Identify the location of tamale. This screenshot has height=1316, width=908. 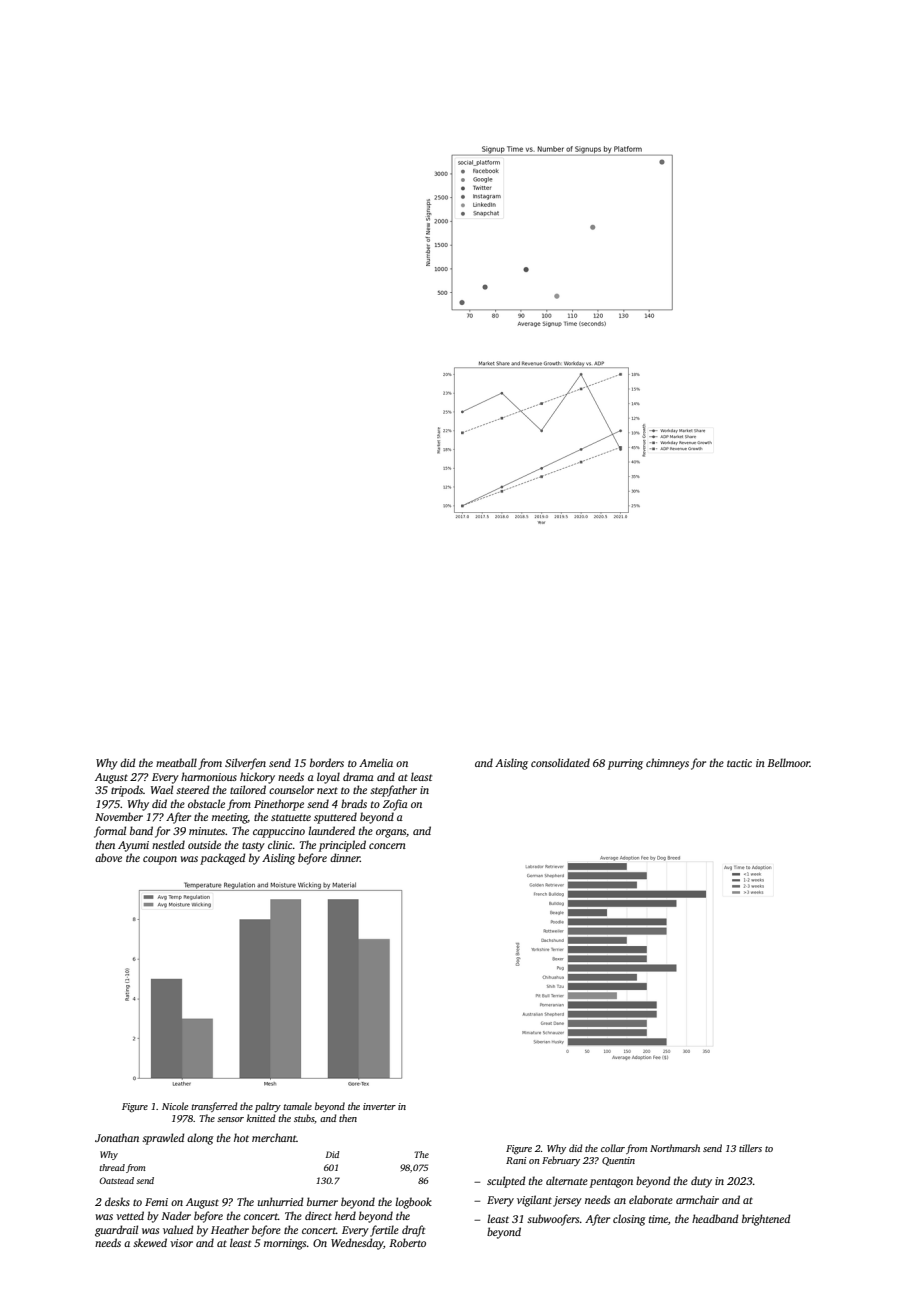
(298, 1106).
